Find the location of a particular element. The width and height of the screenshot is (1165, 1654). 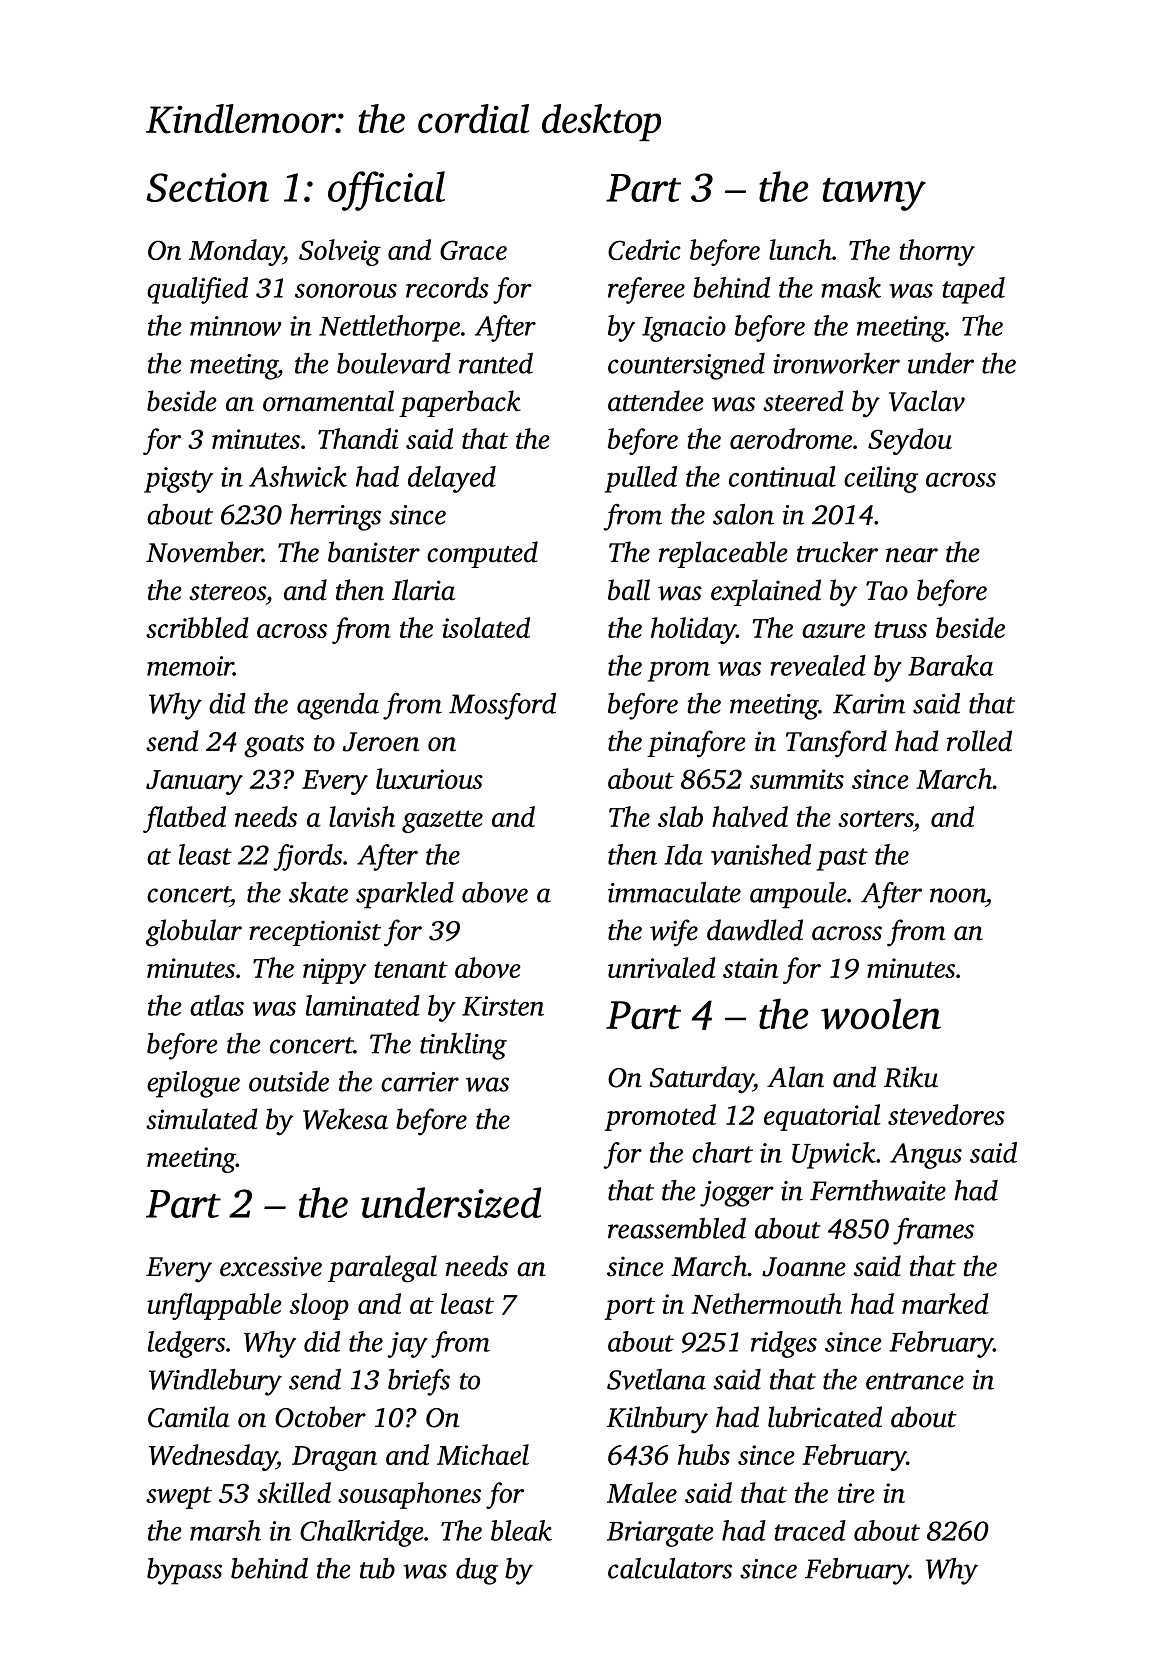

traced is located at coordinates (810, 1530).
